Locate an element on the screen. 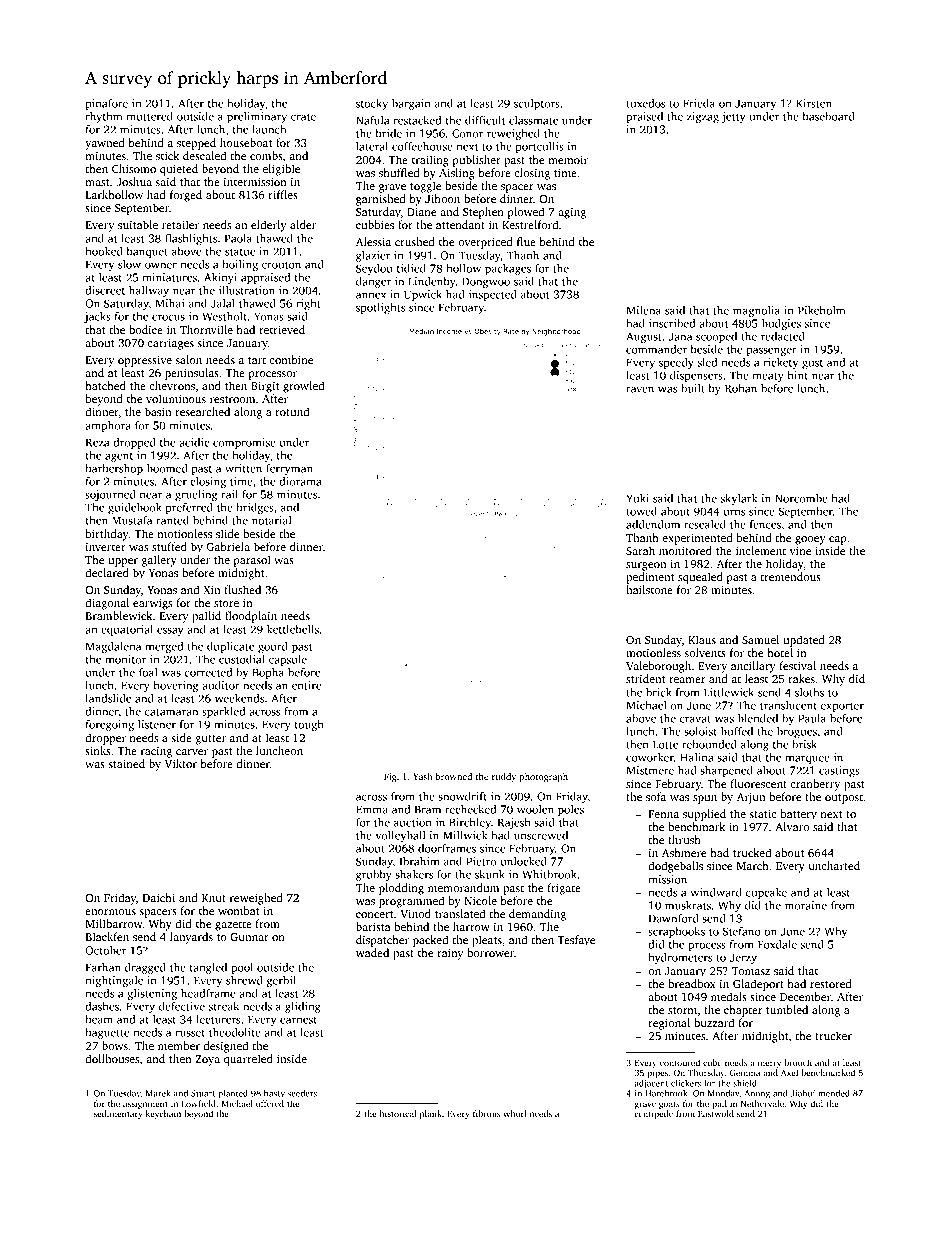 This screenshot has height=1233, width=952. tremendous is located at coordinates (790, 576).
